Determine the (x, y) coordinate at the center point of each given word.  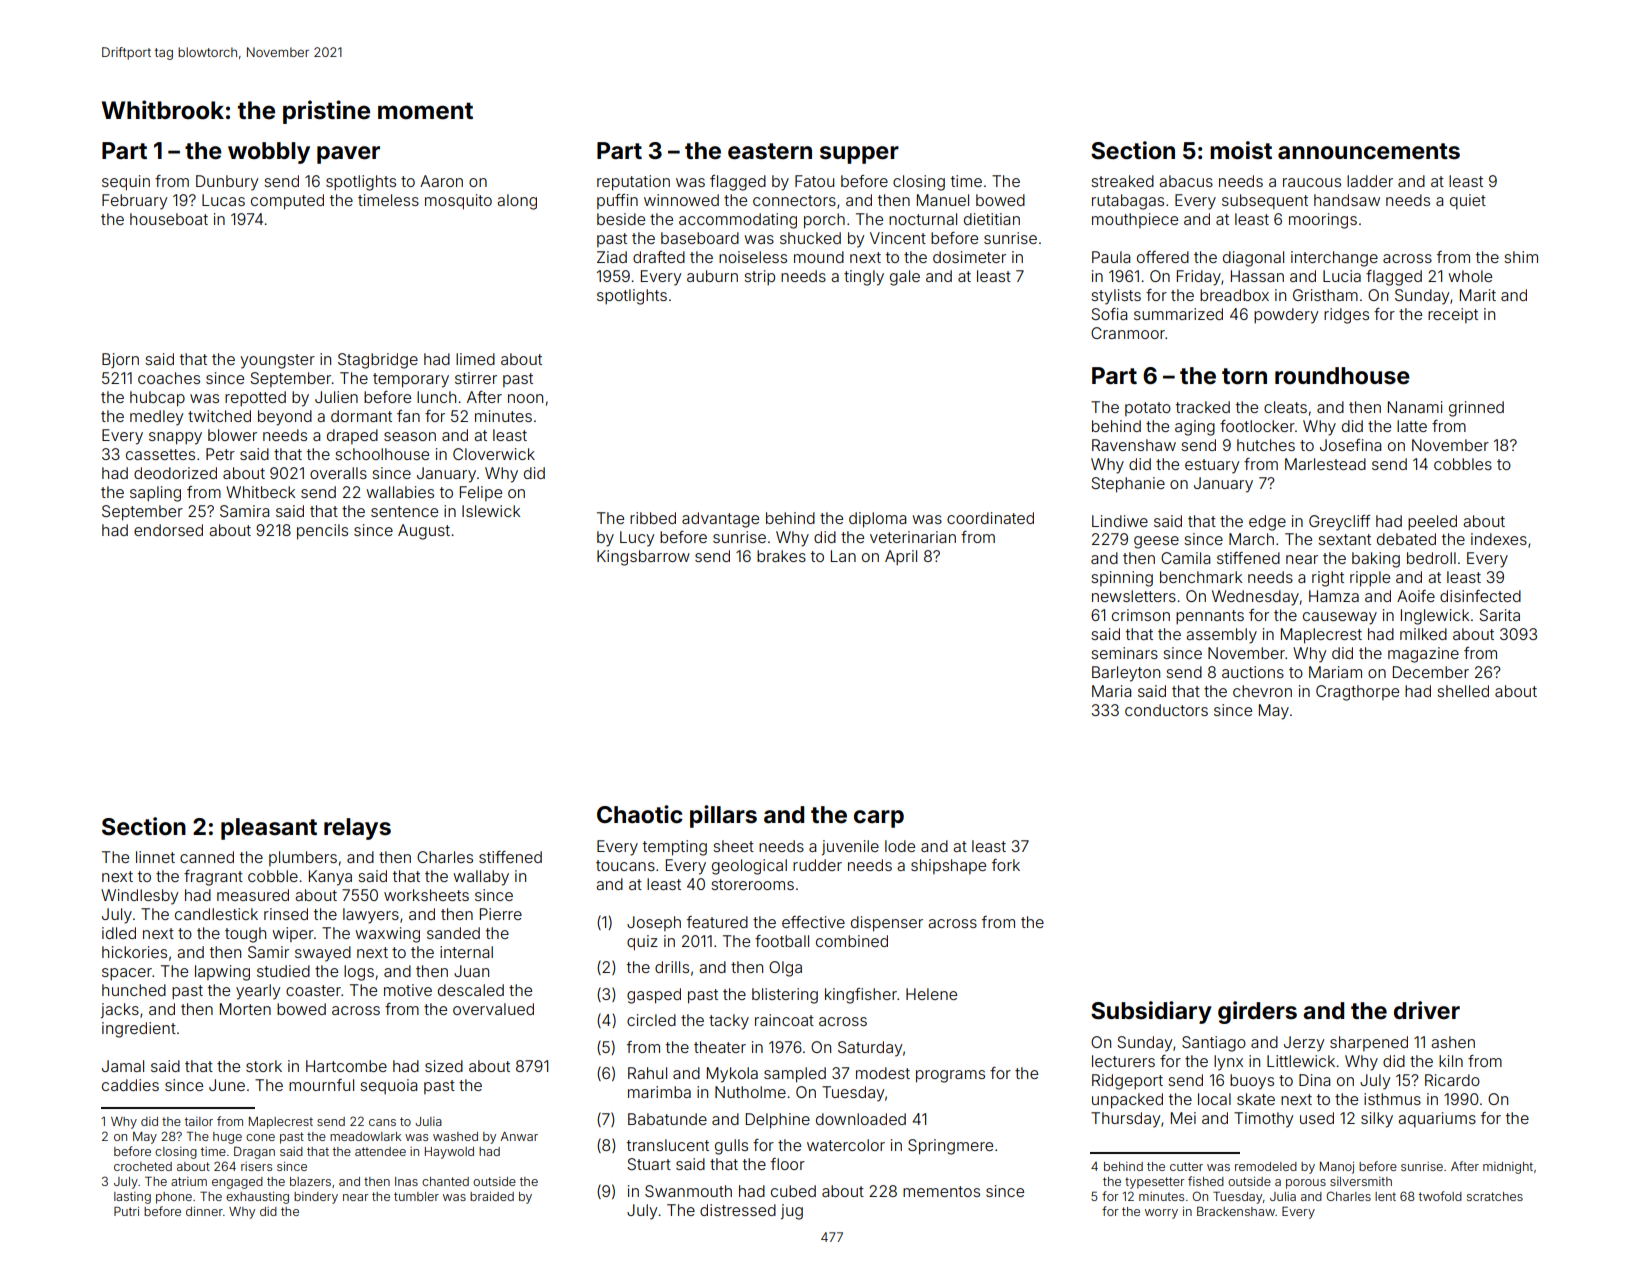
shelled (1463, 691)
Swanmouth (688, 1191)
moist (1241, 150)
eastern (770, 151)
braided (492, 1196)
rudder (817, 865)
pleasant (269, 829)
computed (287, 202)
